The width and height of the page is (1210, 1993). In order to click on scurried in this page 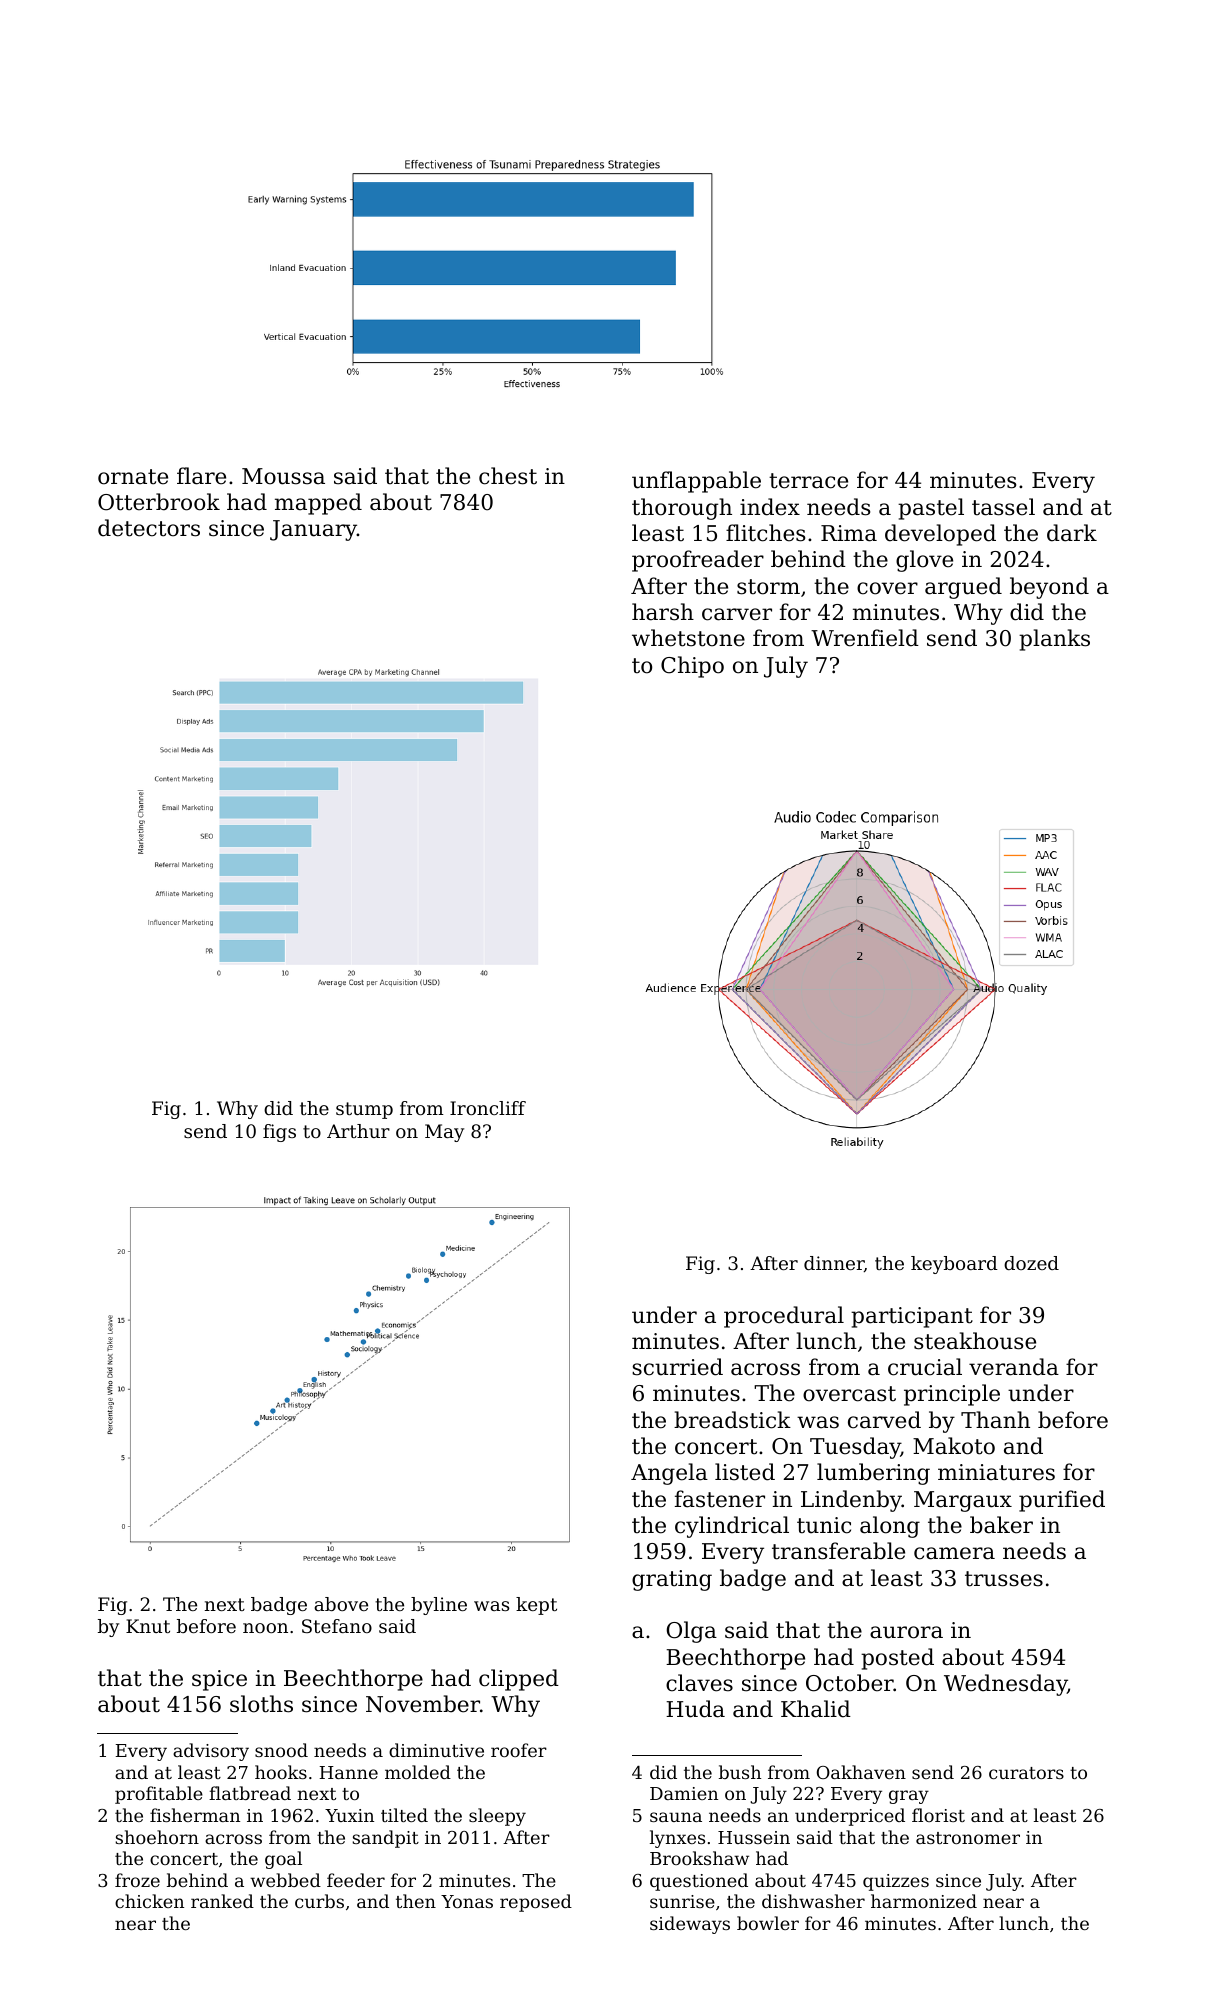, I will do `click(677, 1367)`.
